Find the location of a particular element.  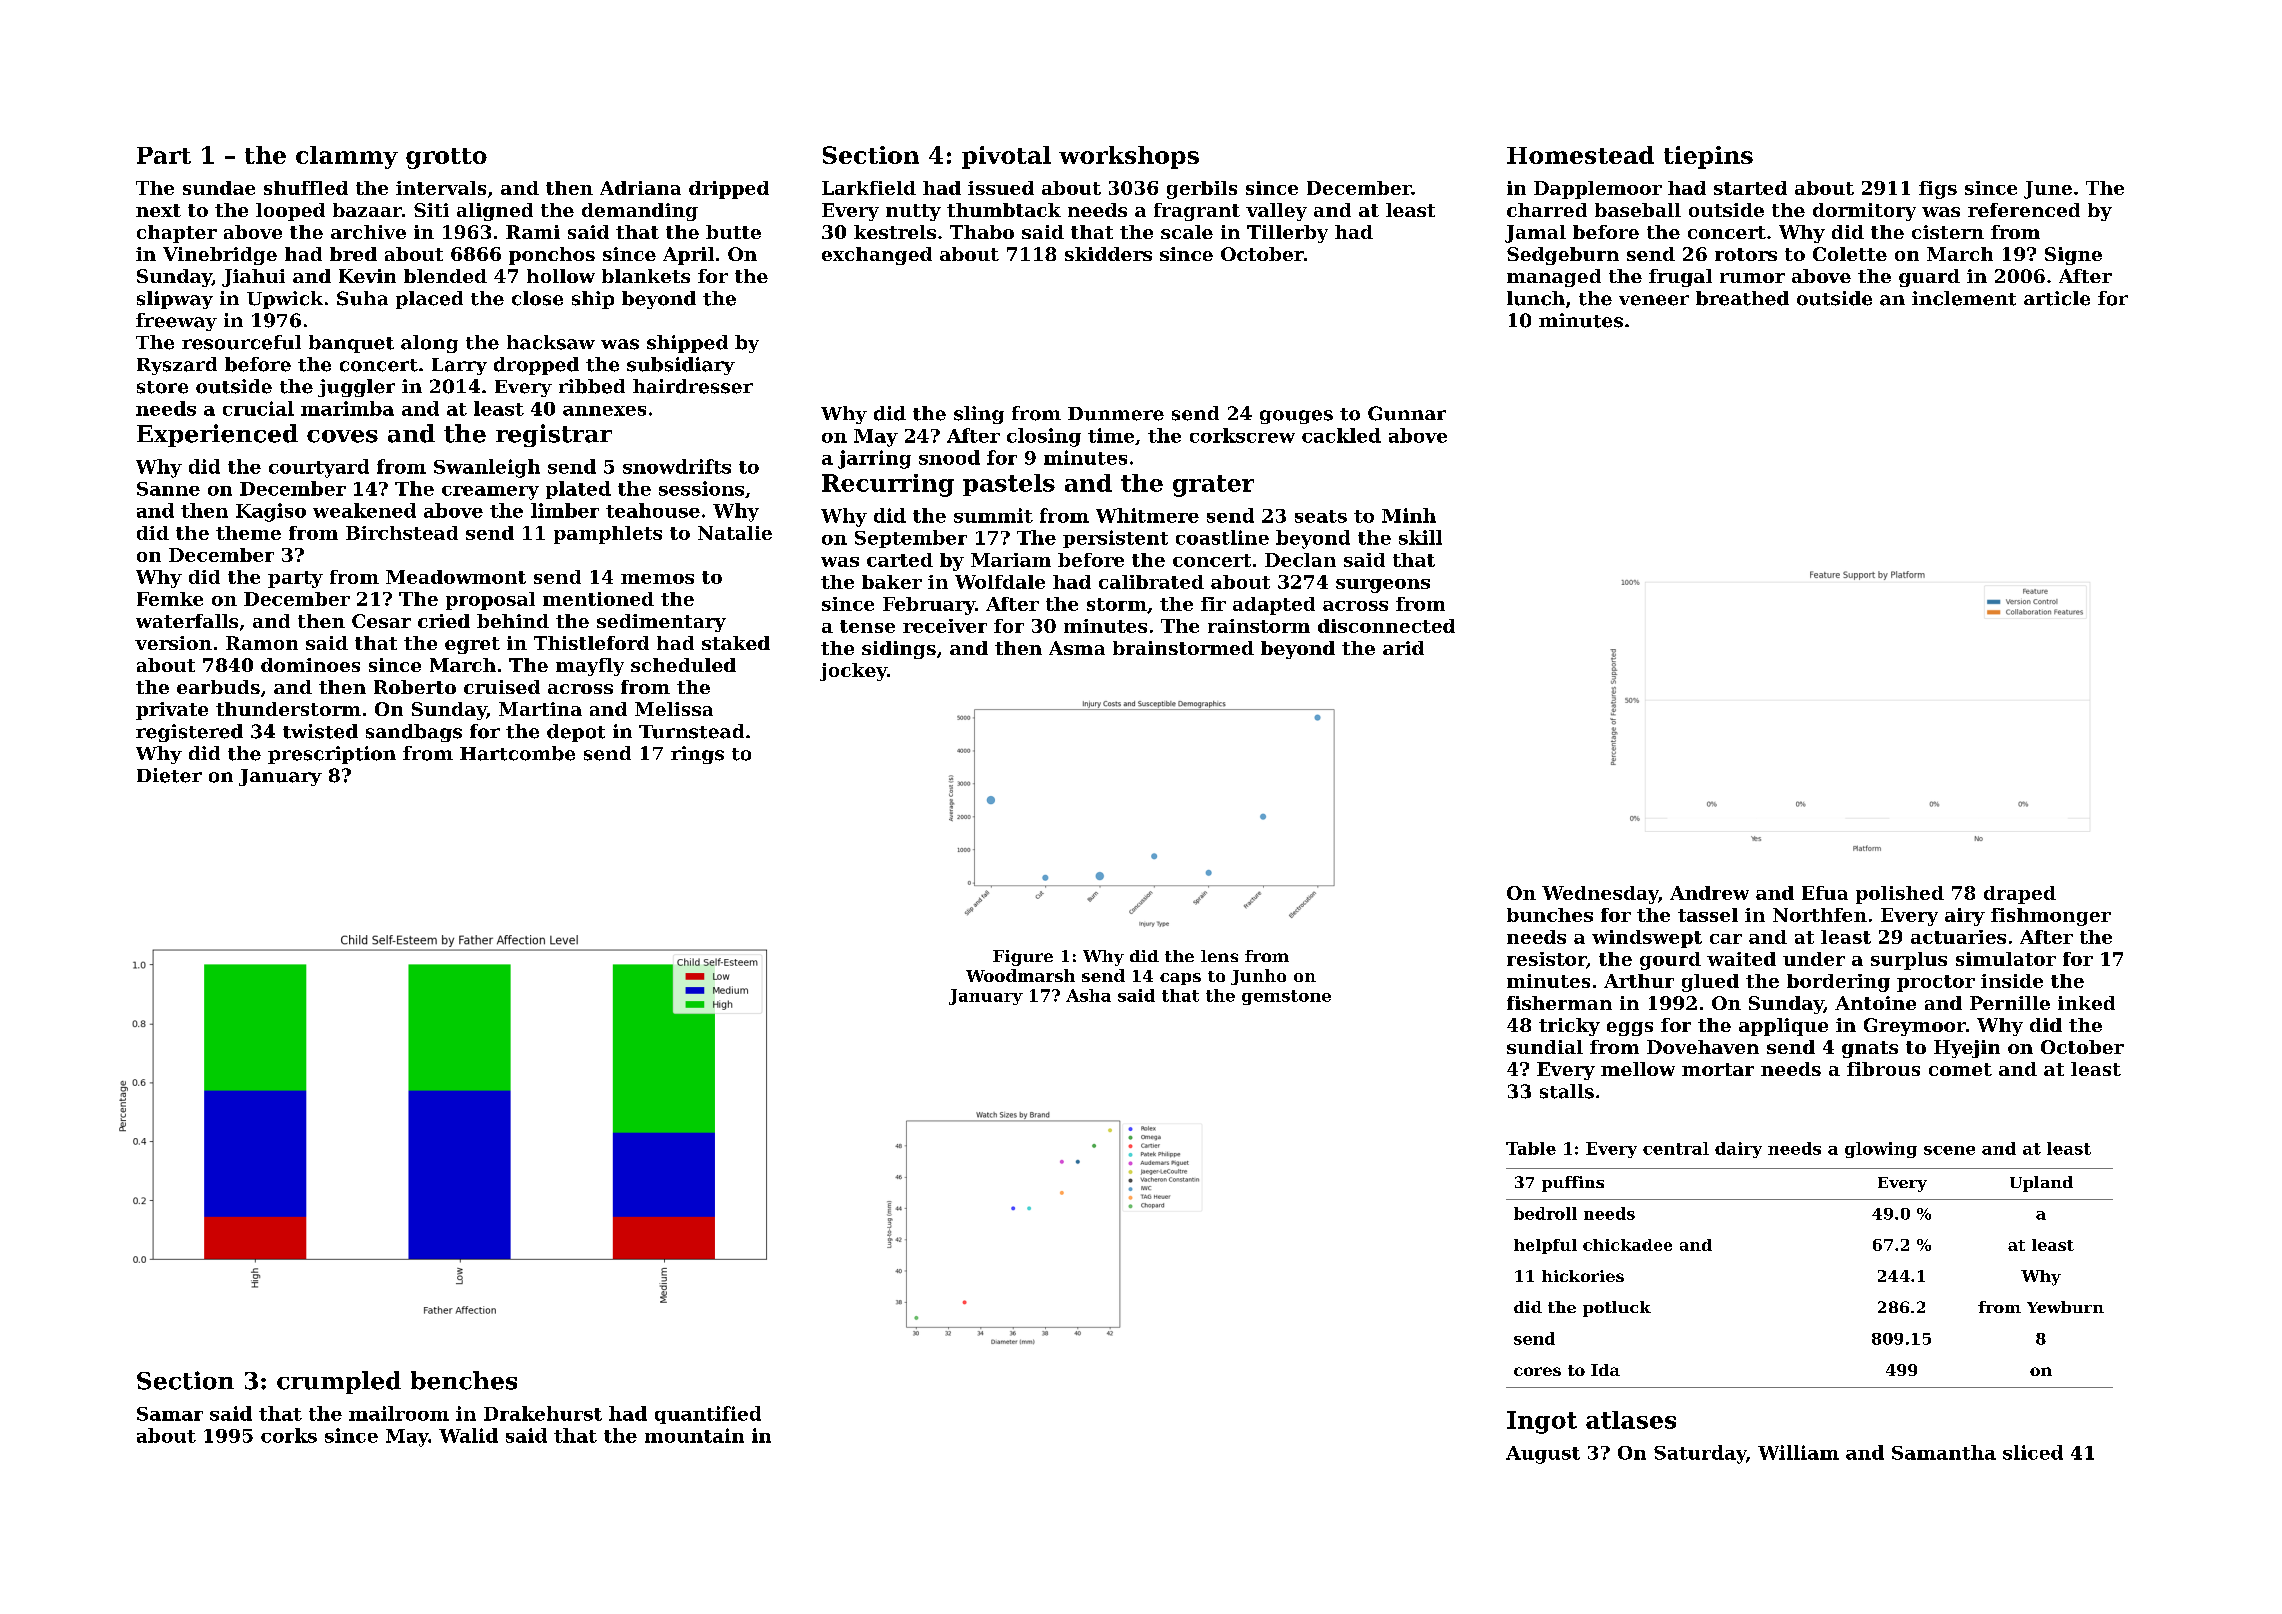

crumpled is located at coordinates (339, 1382).
